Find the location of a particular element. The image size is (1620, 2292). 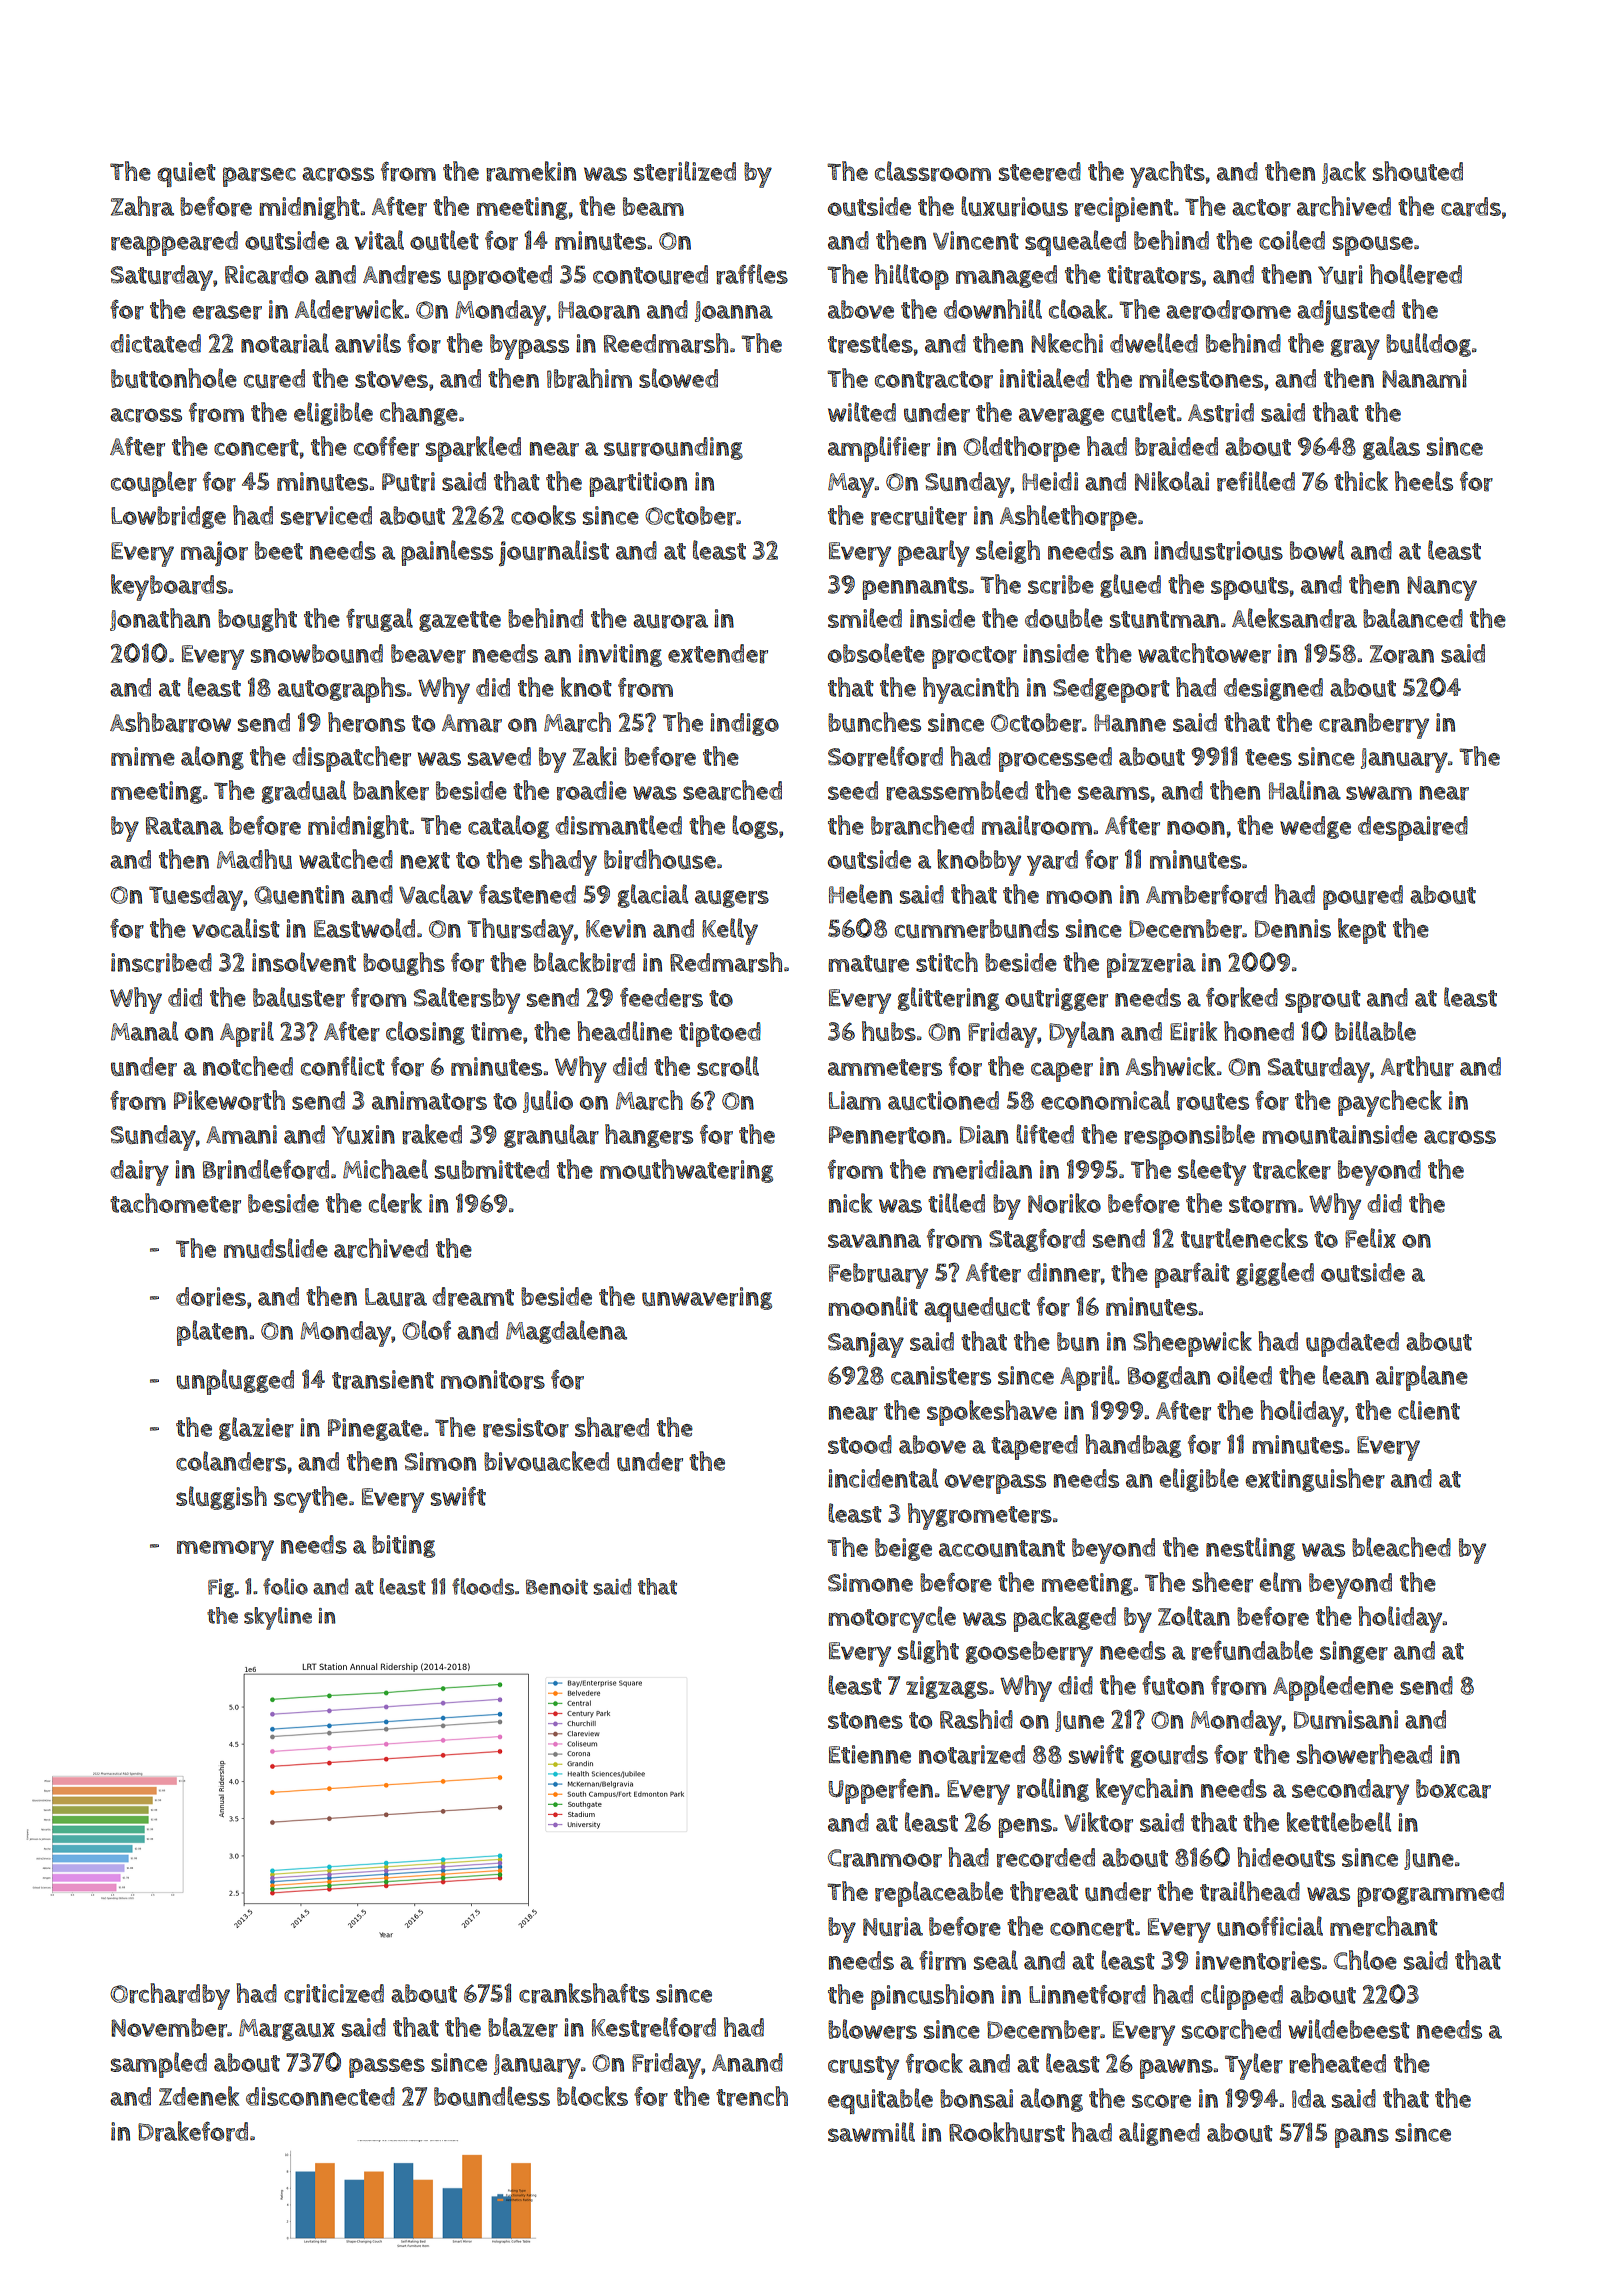

sterilized is located at coordinates (685, 171).
